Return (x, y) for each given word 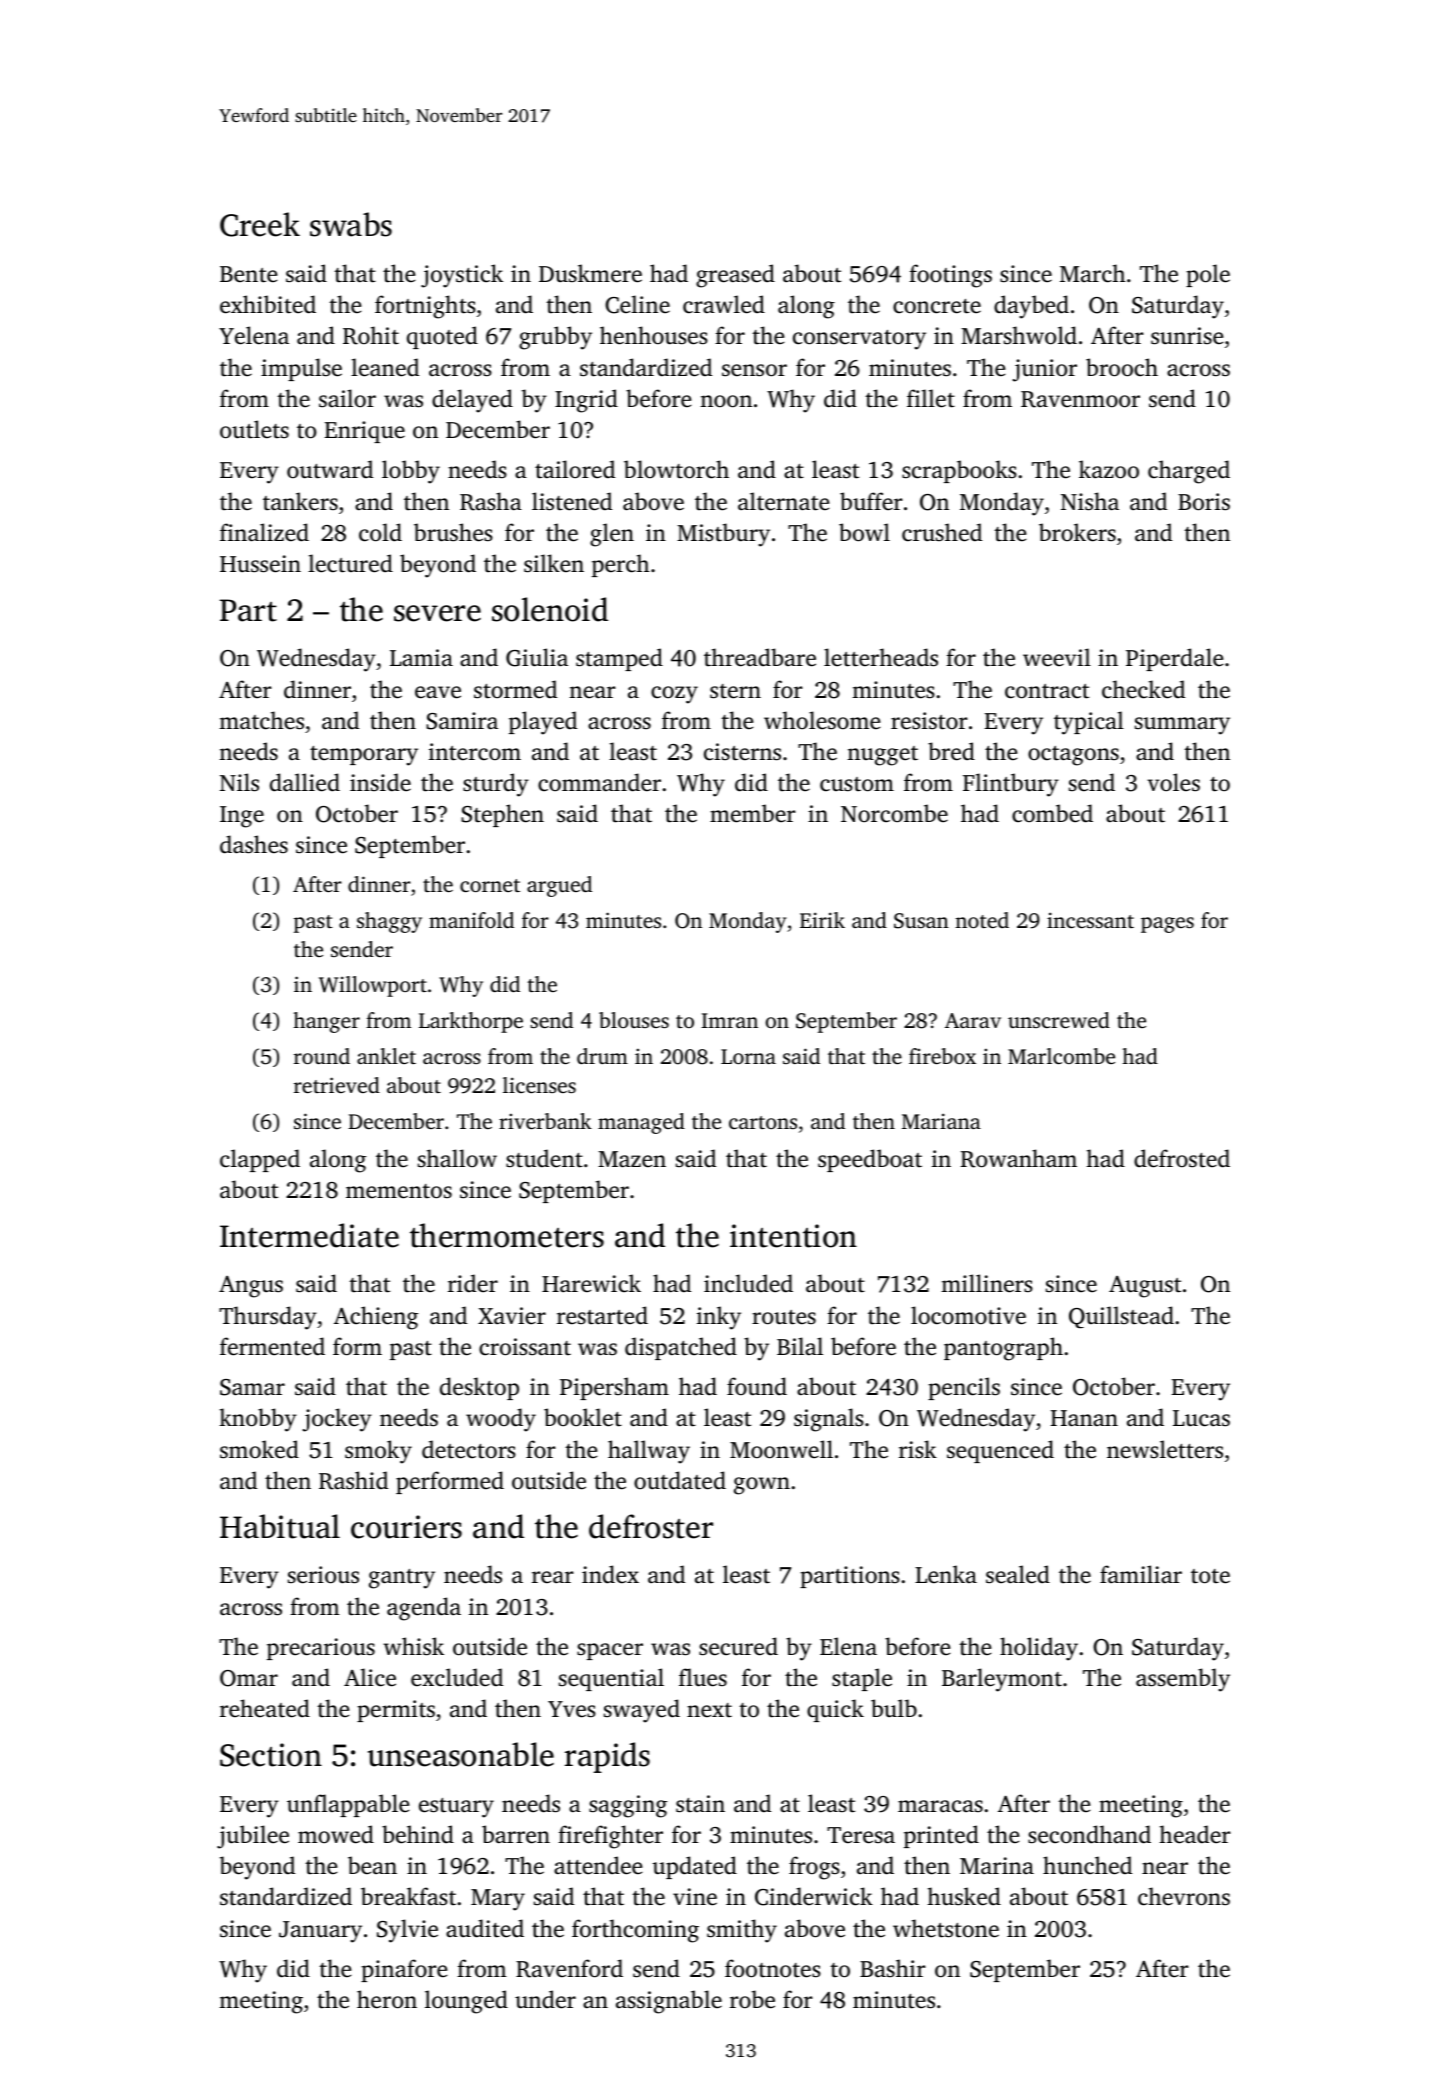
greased (735, 276)
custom (857, 784)
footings (950, 276)
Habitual (280, 1526)
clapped (260, 1160)
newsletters (1165, 1449)
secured (738, 1646)
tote (1210, 1576)
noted (982, 920)
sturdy (496, 785)
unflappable (348, 1805)
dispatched (681, 1348)
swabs (351, 224)
